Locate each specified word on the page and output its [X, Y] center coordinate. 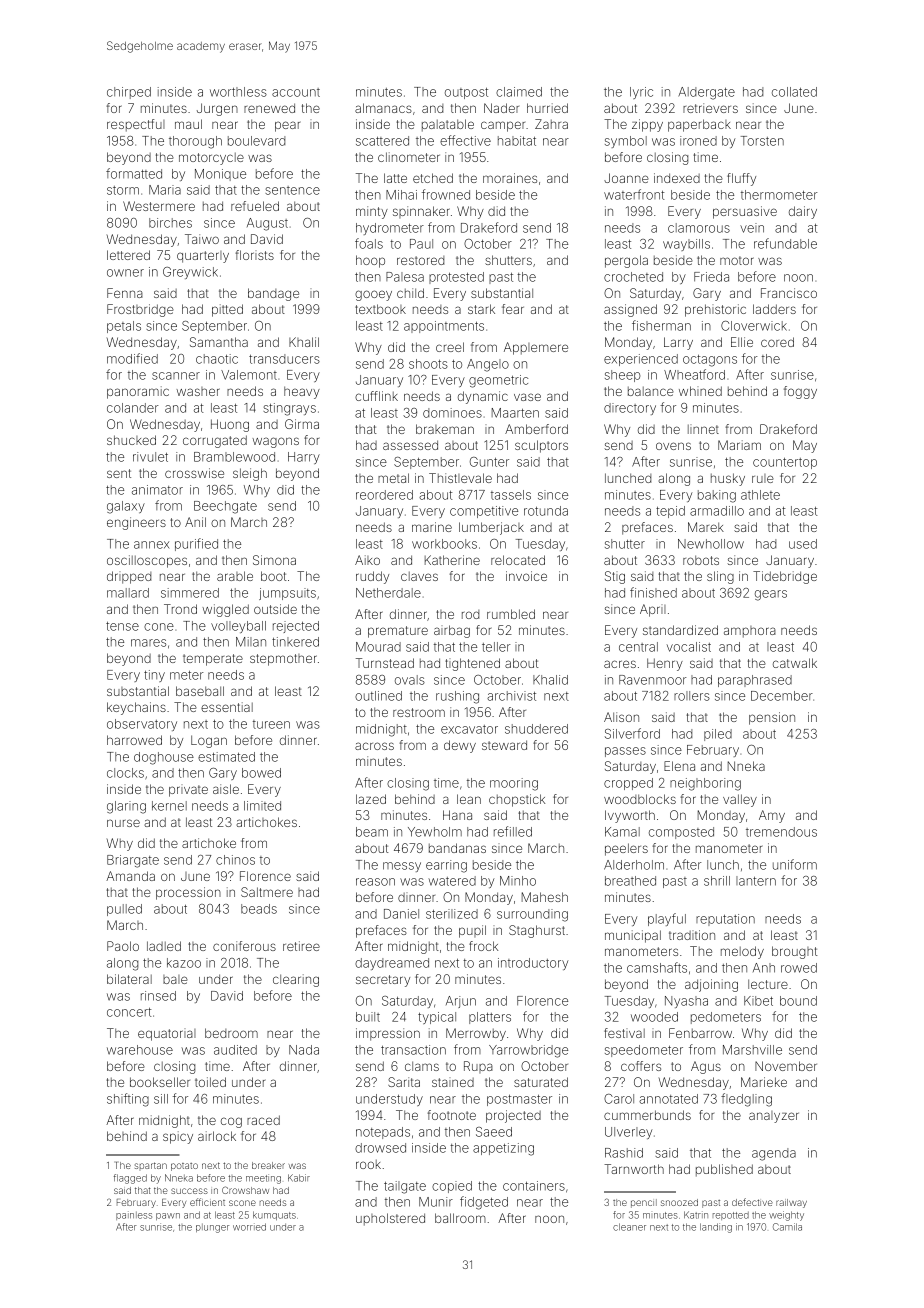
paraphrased [755, 681]
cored [777, 342]
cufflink [376, 396]
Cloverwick [754, 326]
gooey [373, 295]
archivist [511, 696]
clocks [125, 773]
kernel [169, 806]
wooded [654, 1017]
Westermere [159, 206]
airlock [217, 1136]
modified [132, 358]
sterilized [452, 914]
